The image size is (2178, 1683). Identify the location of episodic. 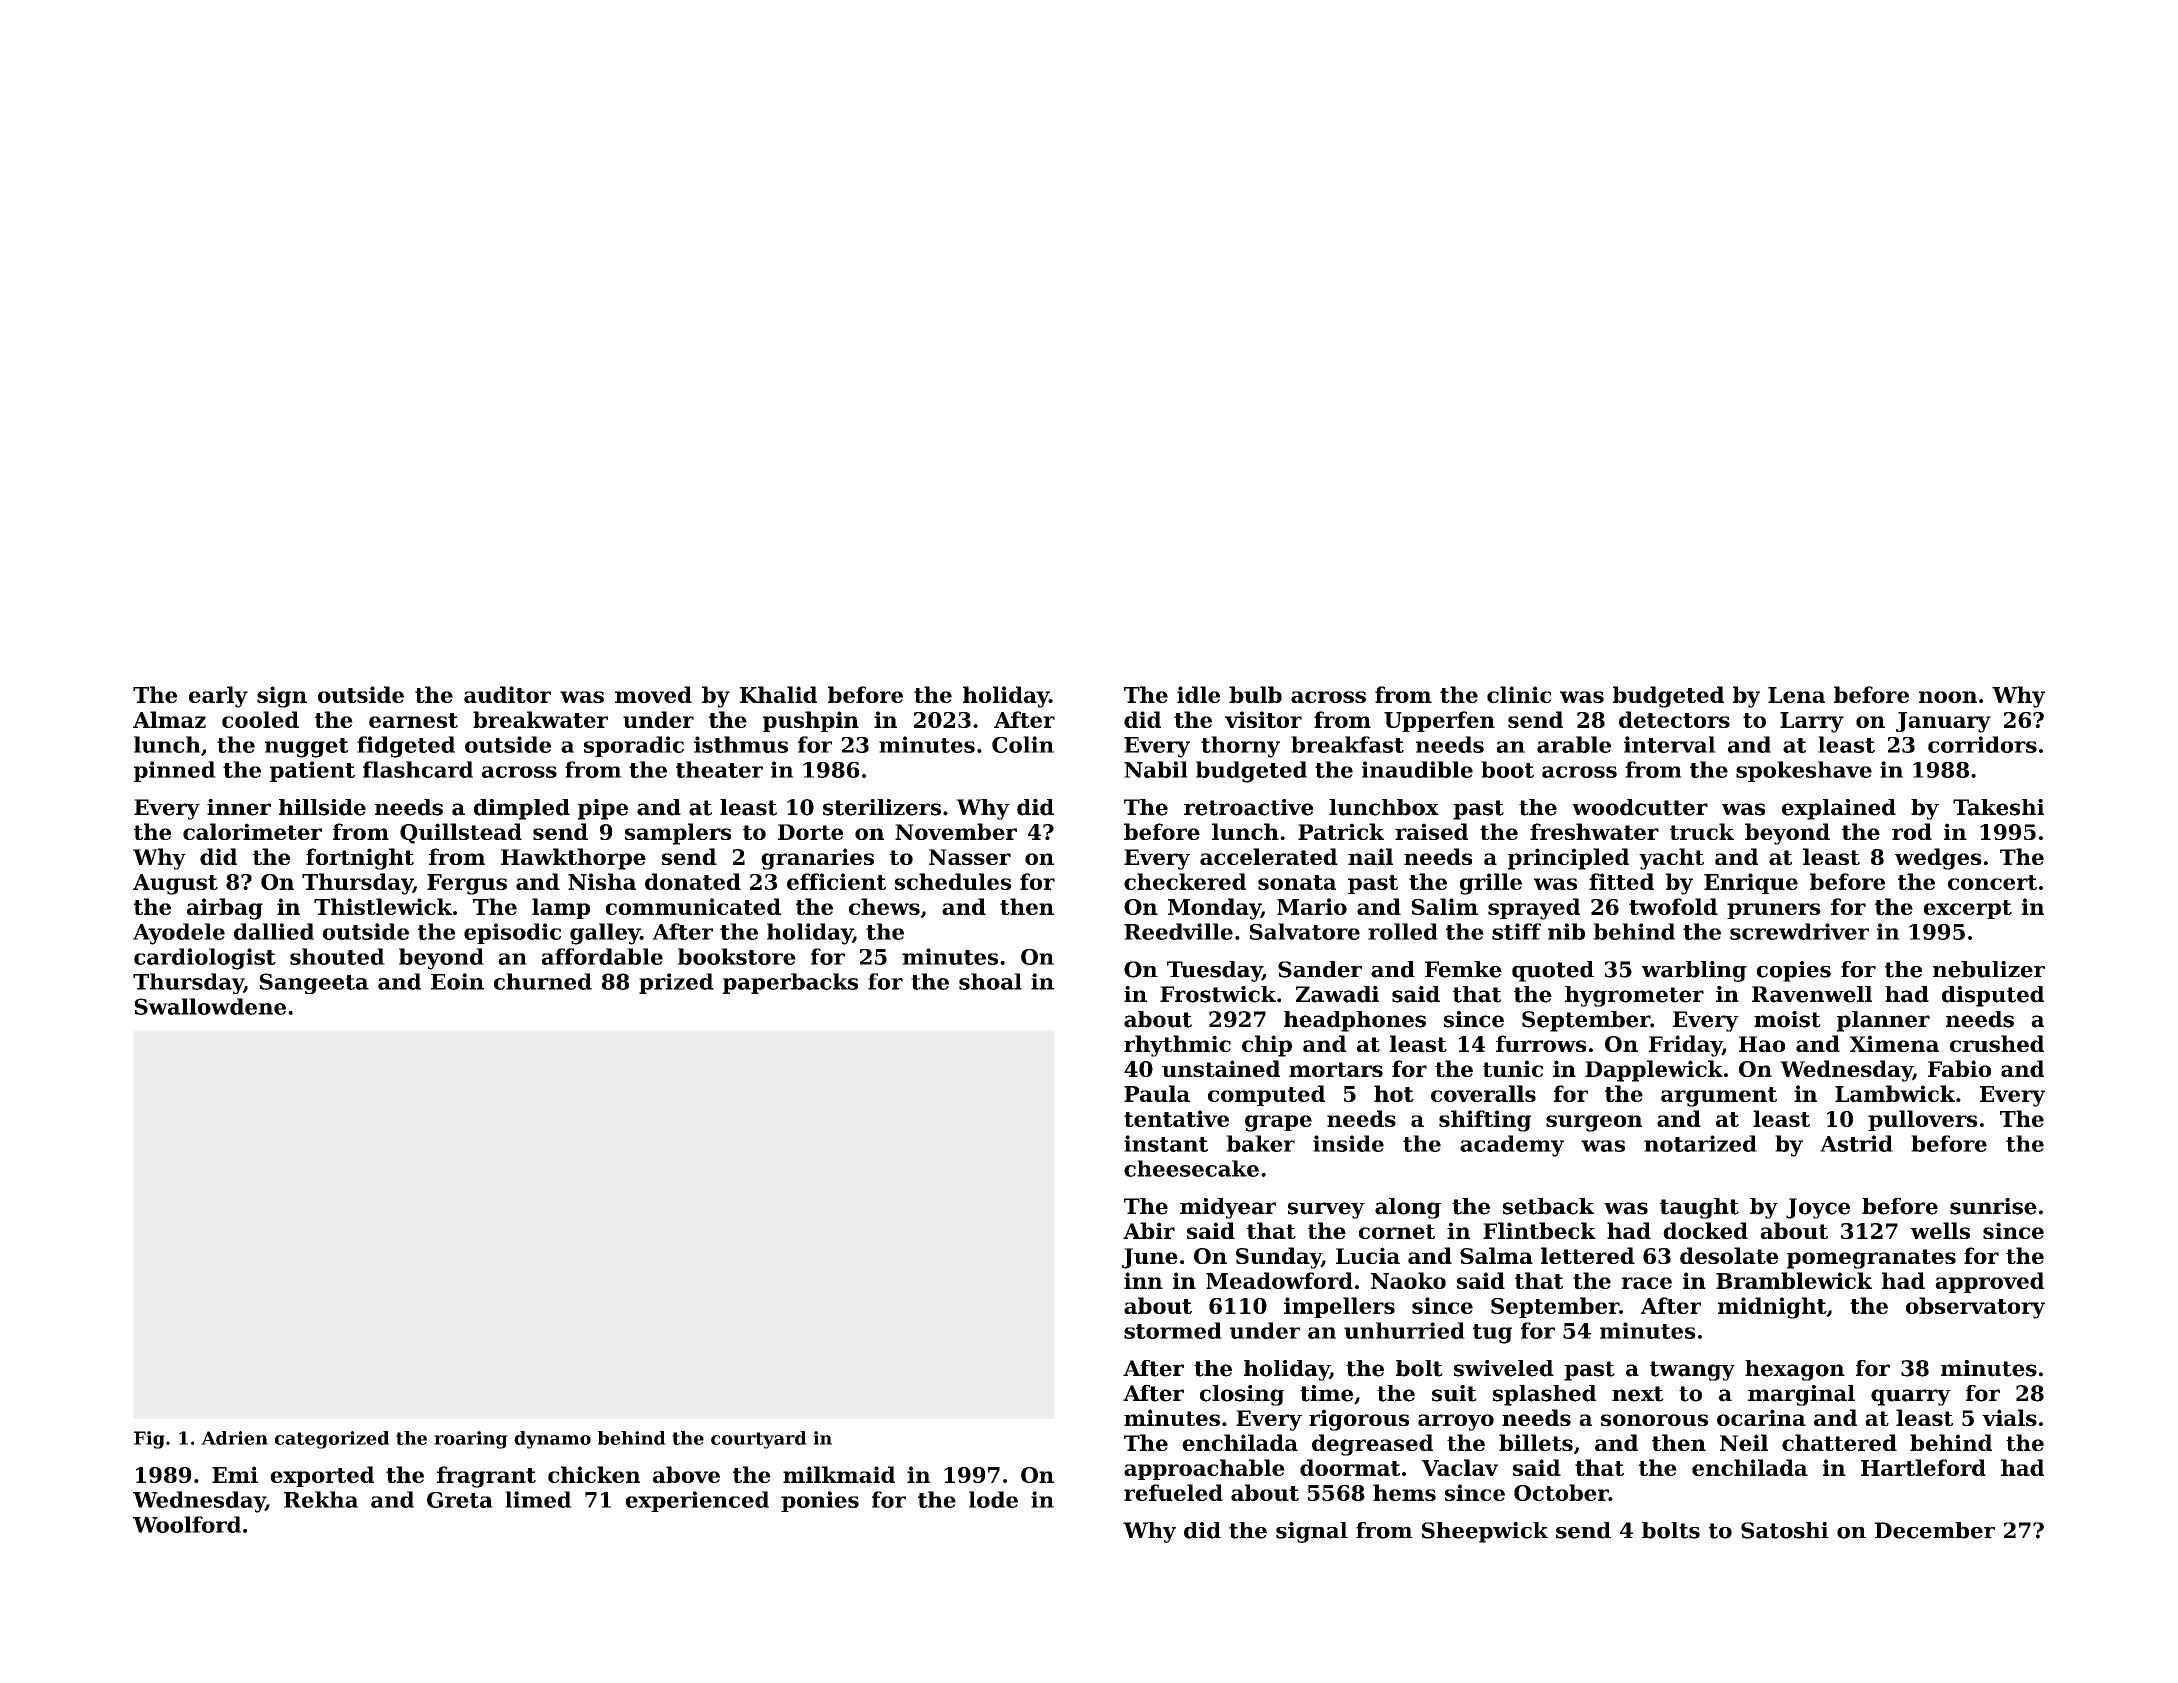
(512, 933).
